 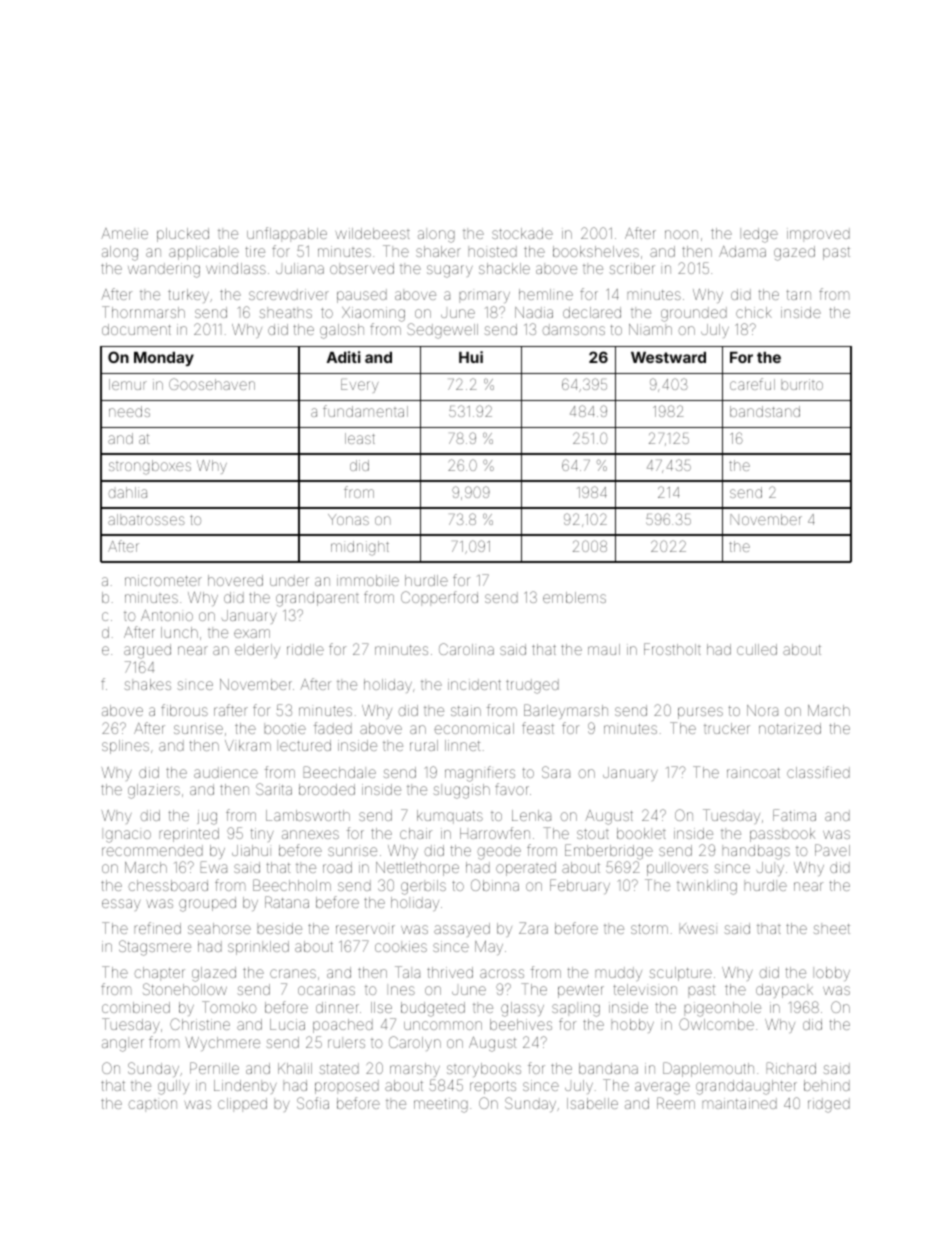 I want to click on refined, so click(x=157, y=928).
